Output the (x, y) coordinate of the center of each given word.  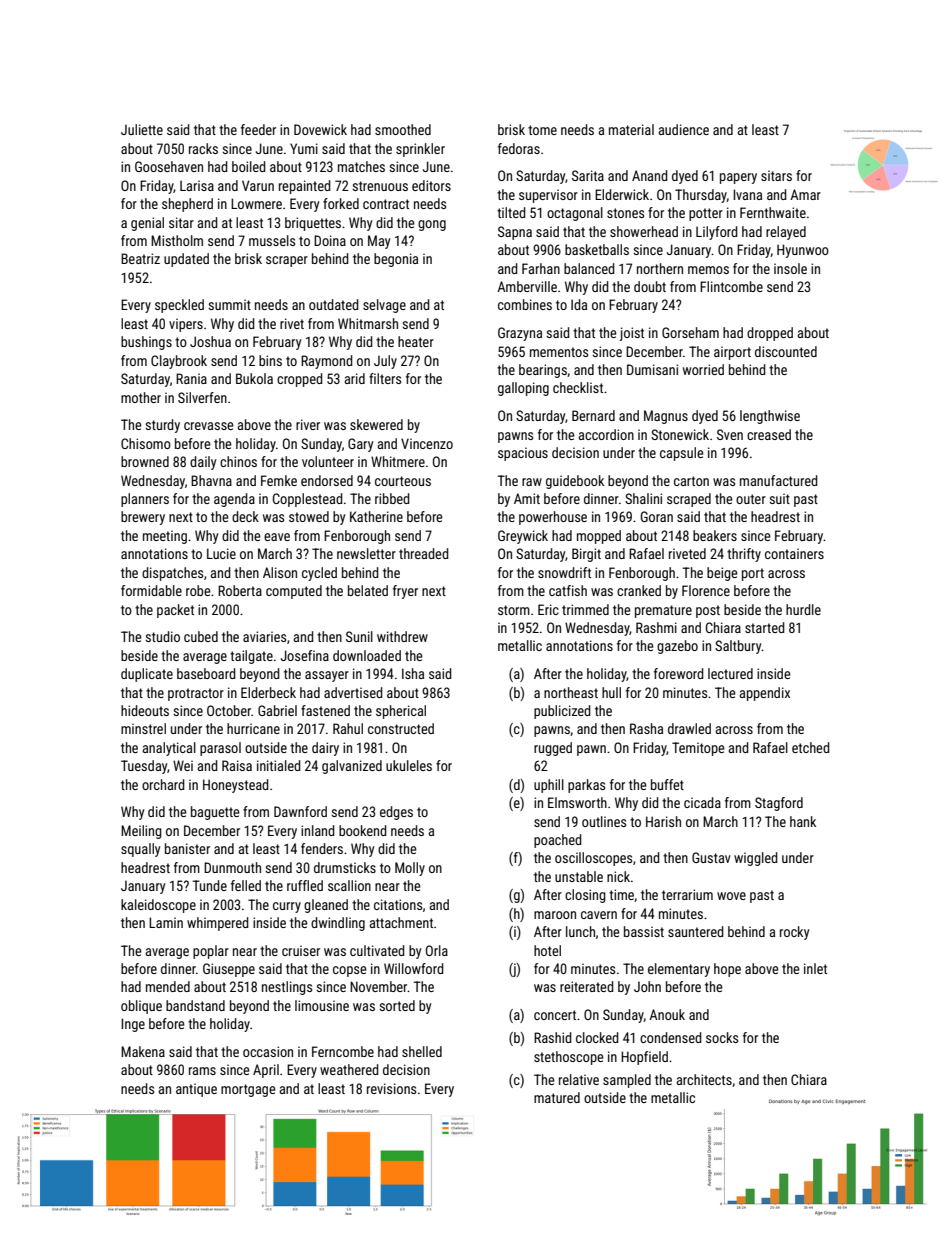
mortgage (248, 1090)
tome (542, 130)
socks (722, 1037)
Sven (730, 434)
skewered (376, 424)
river (308, 424)
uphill (549, 786)
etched (811, 747)
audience (683, 129)
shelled (422, 1051)
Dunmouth (232, 867)
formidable (151, 590)
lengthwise (770, 417)
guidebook (575, 482)
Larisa (197, 185)
